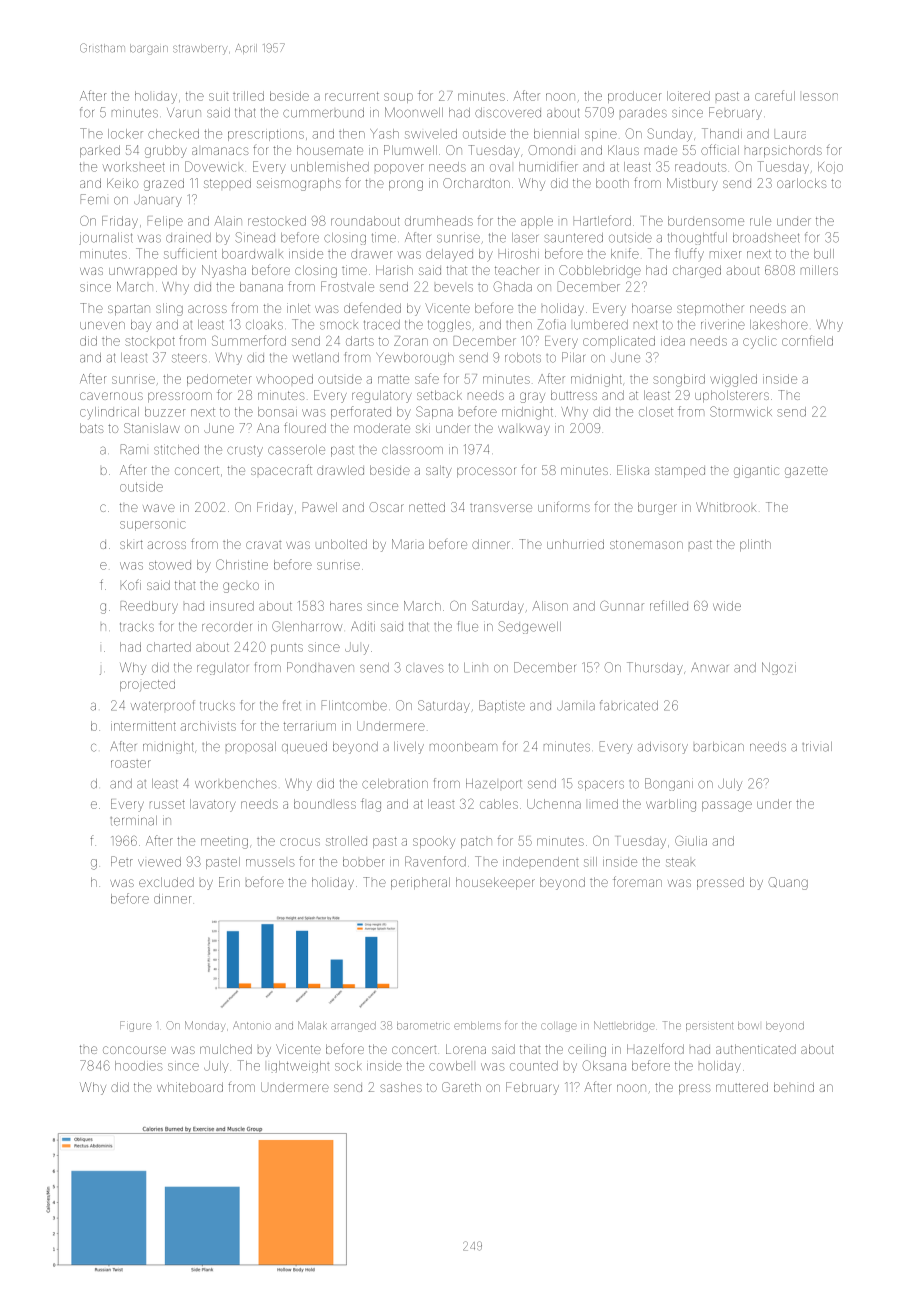 Image resolution: width=924 pixels, height=1308 pixels. What do you see at coordinates (794, 1087) in the document?
I see `behind` at bounding box center [794, 1087].
